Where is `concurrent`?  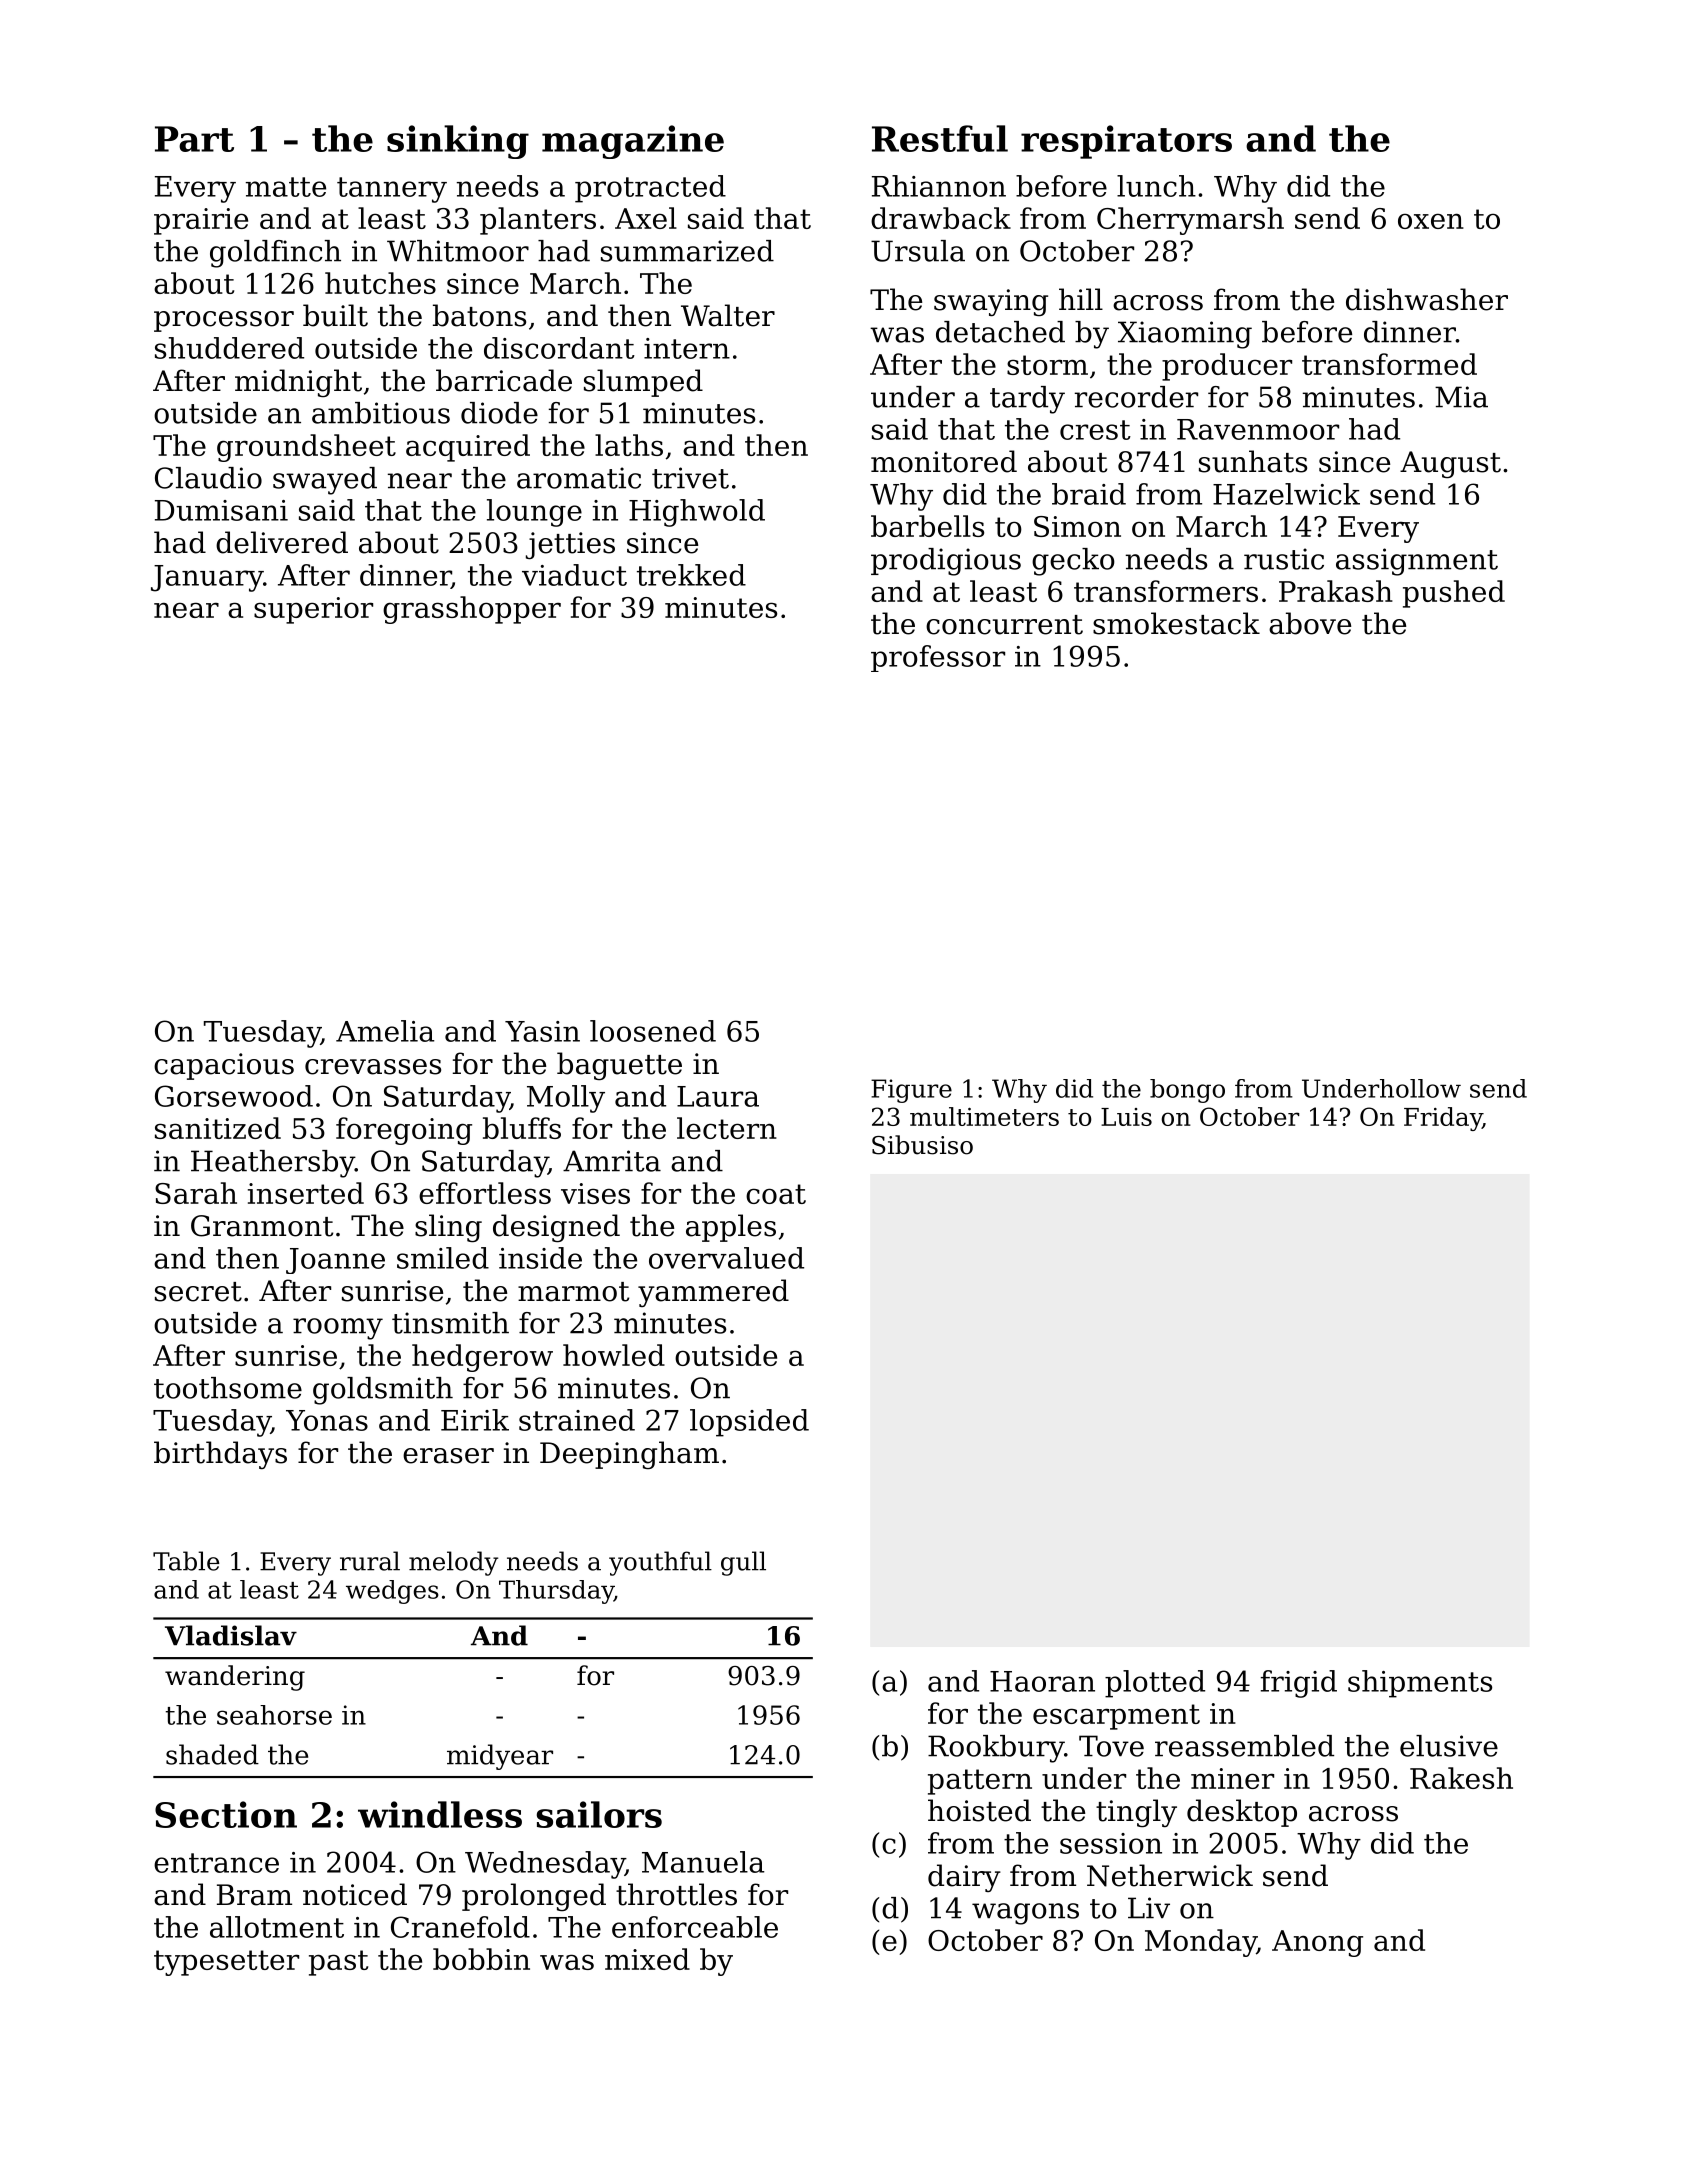
concurrent is located at coordinates (1004, 625).
